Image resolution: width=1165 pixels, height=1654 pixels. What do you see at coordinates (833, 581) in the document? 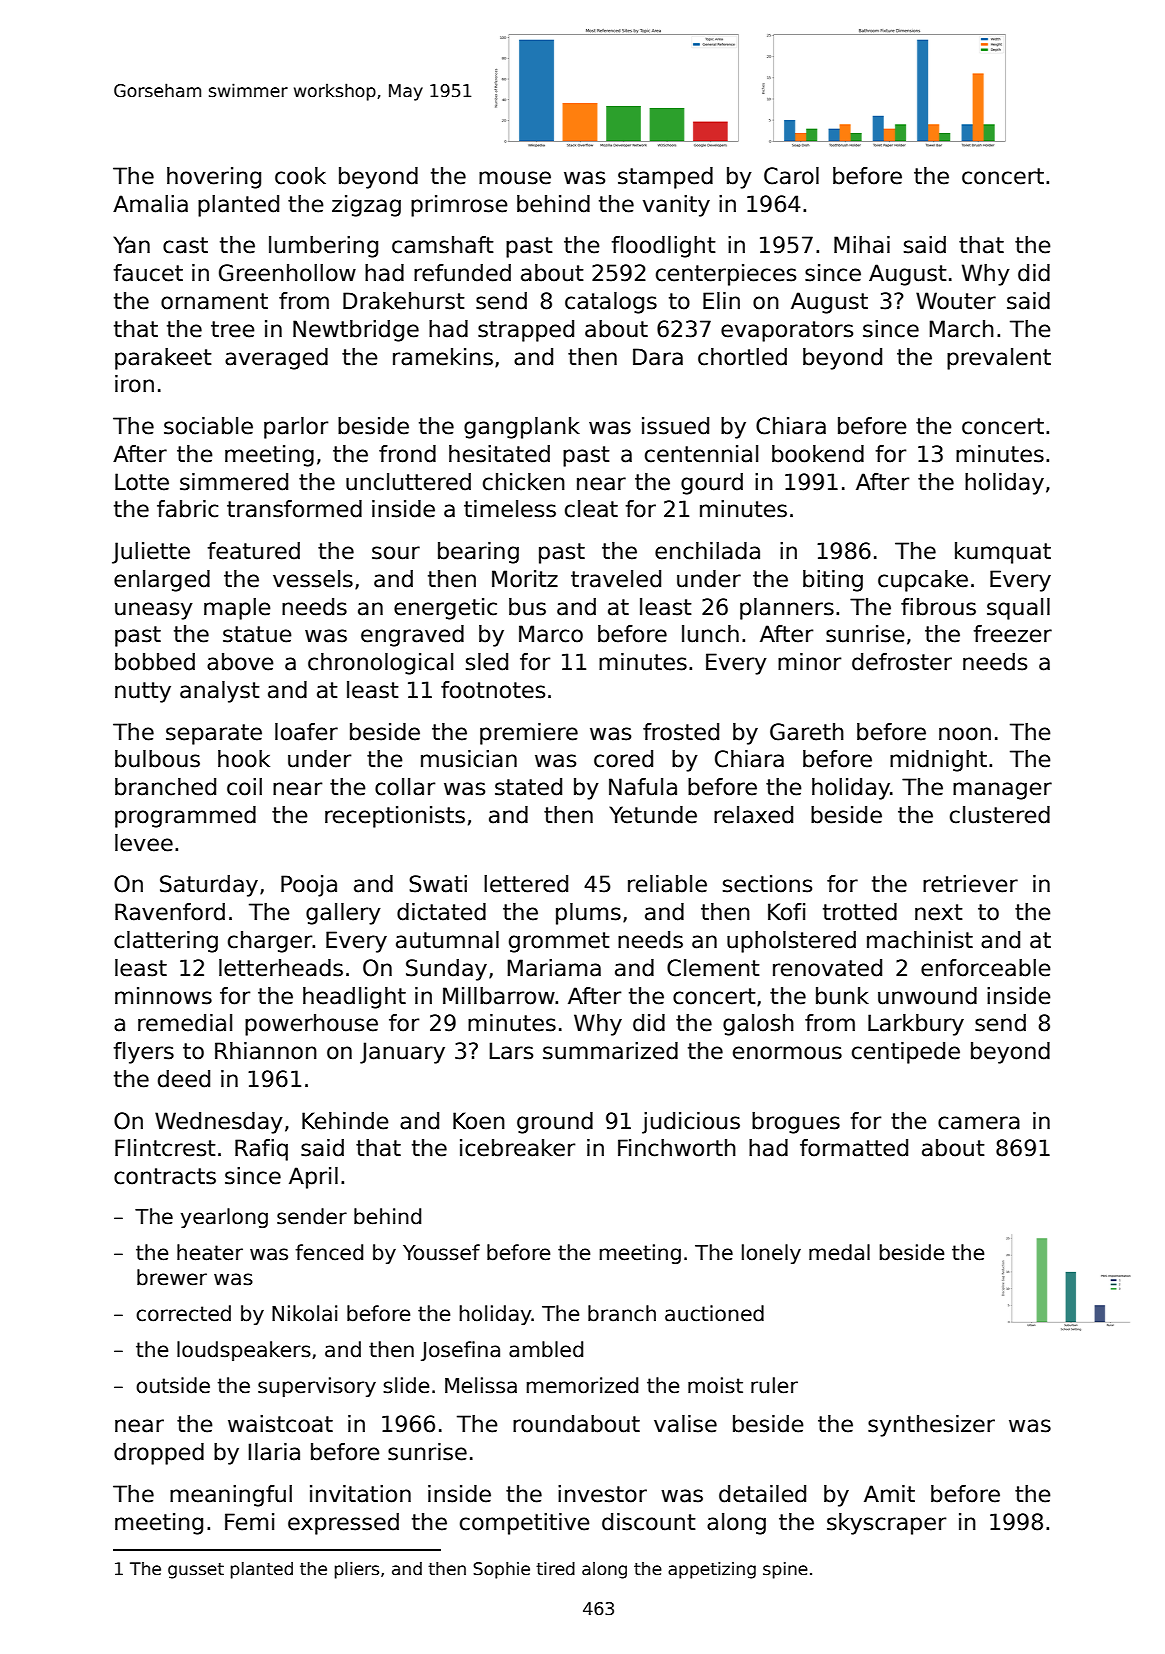
I see `biting` at bounding box center [833, 581].
